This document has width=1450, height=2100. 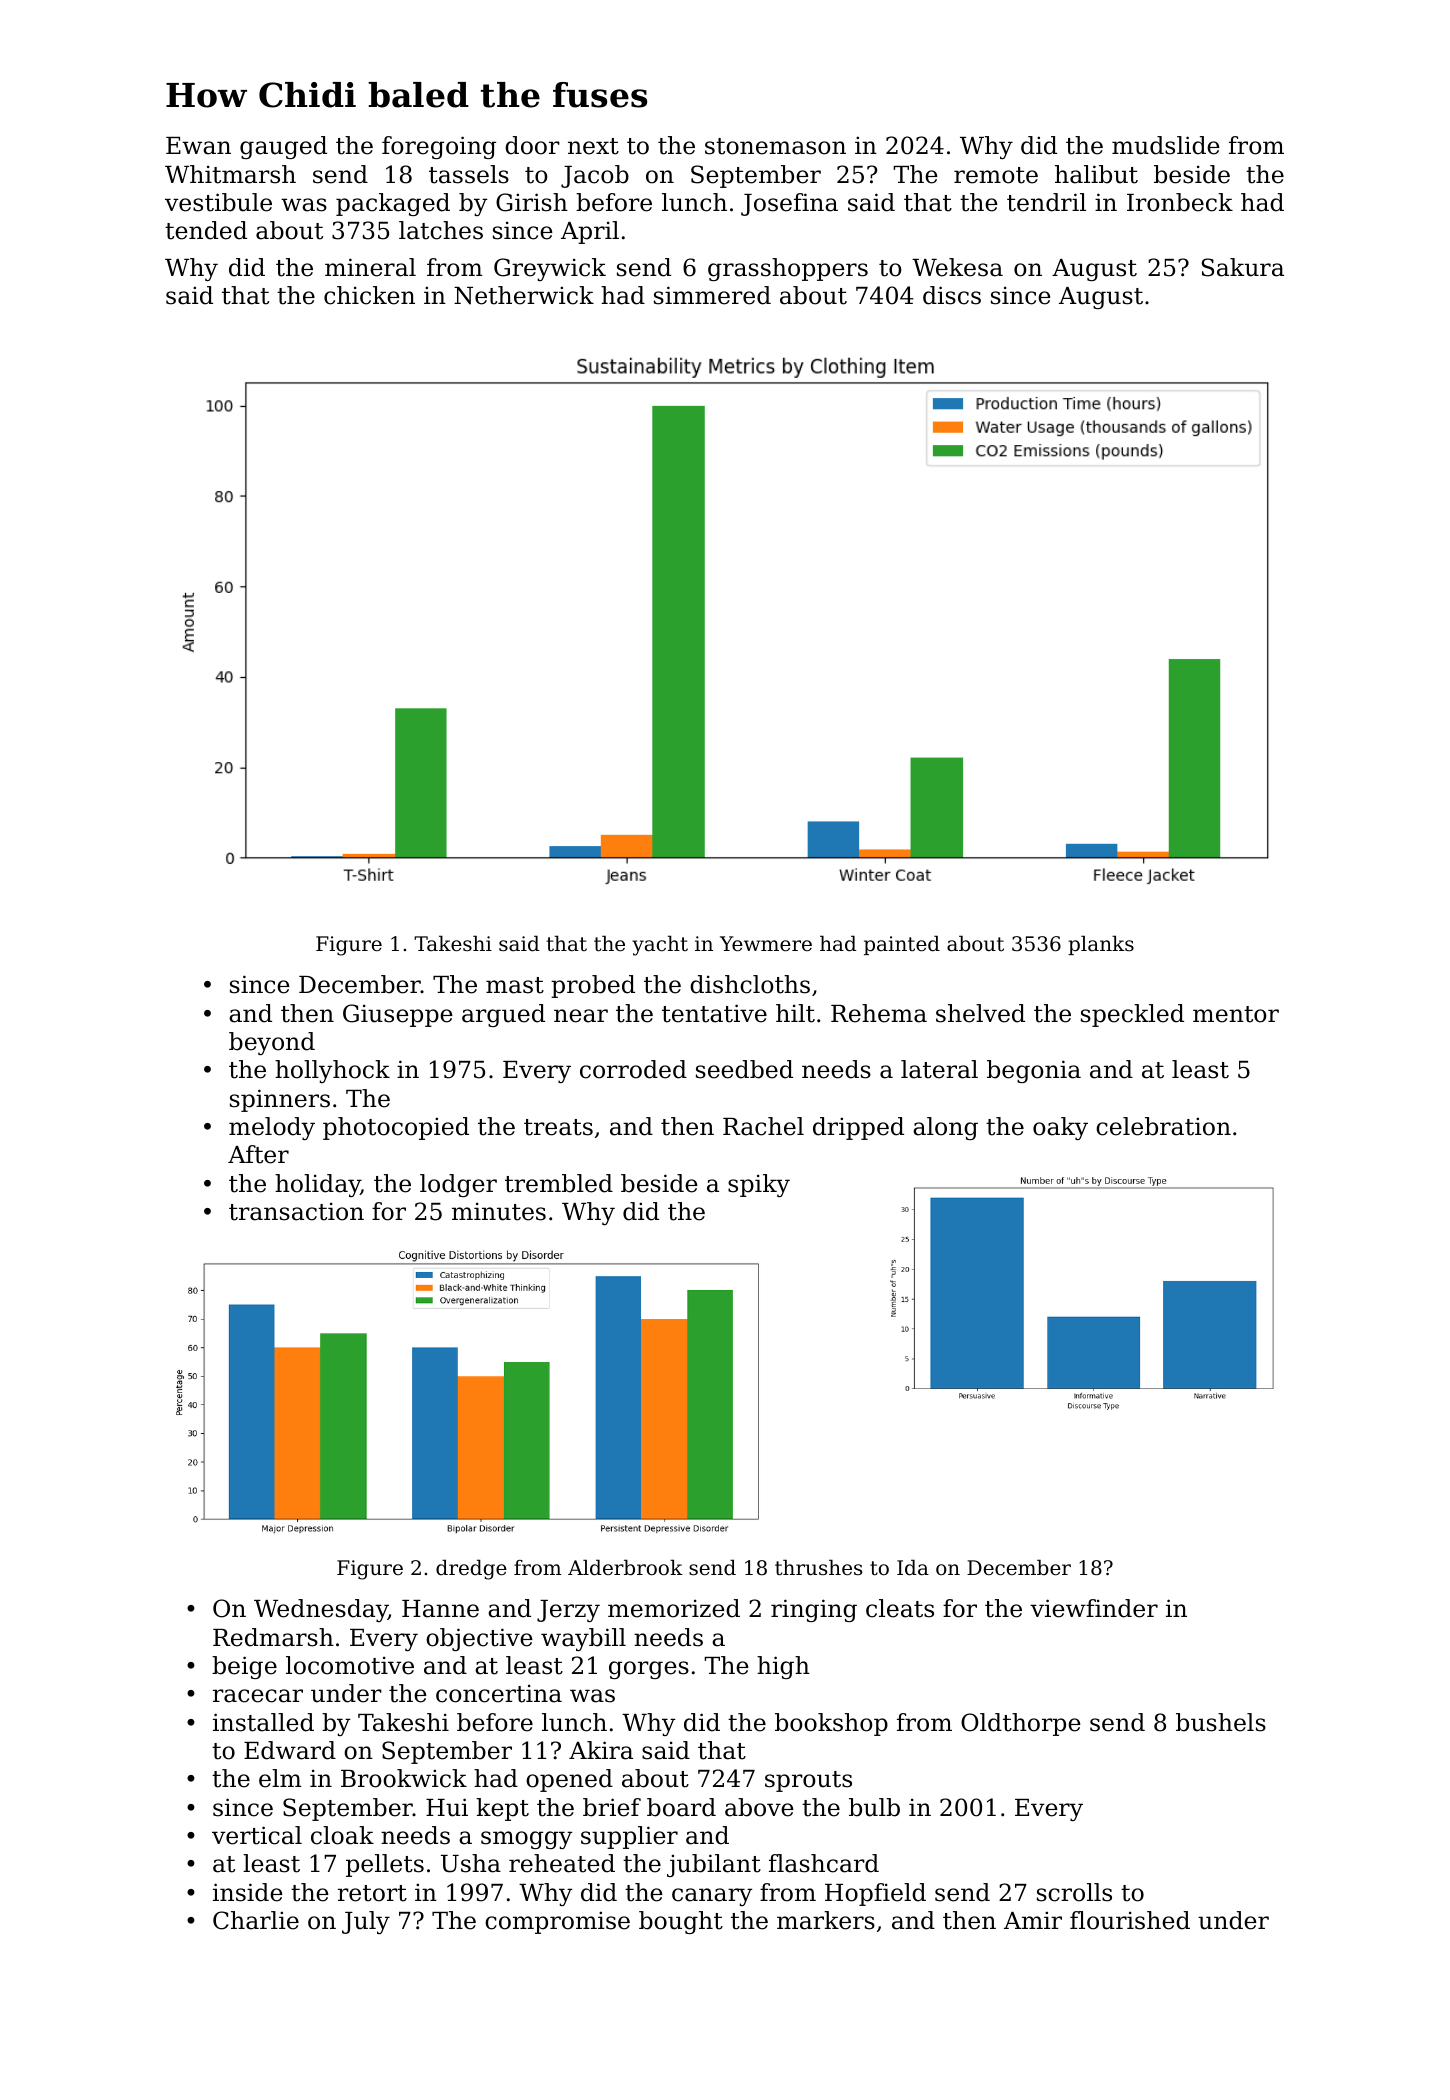 I want to click on inside, so click(x=248, y=1892).
